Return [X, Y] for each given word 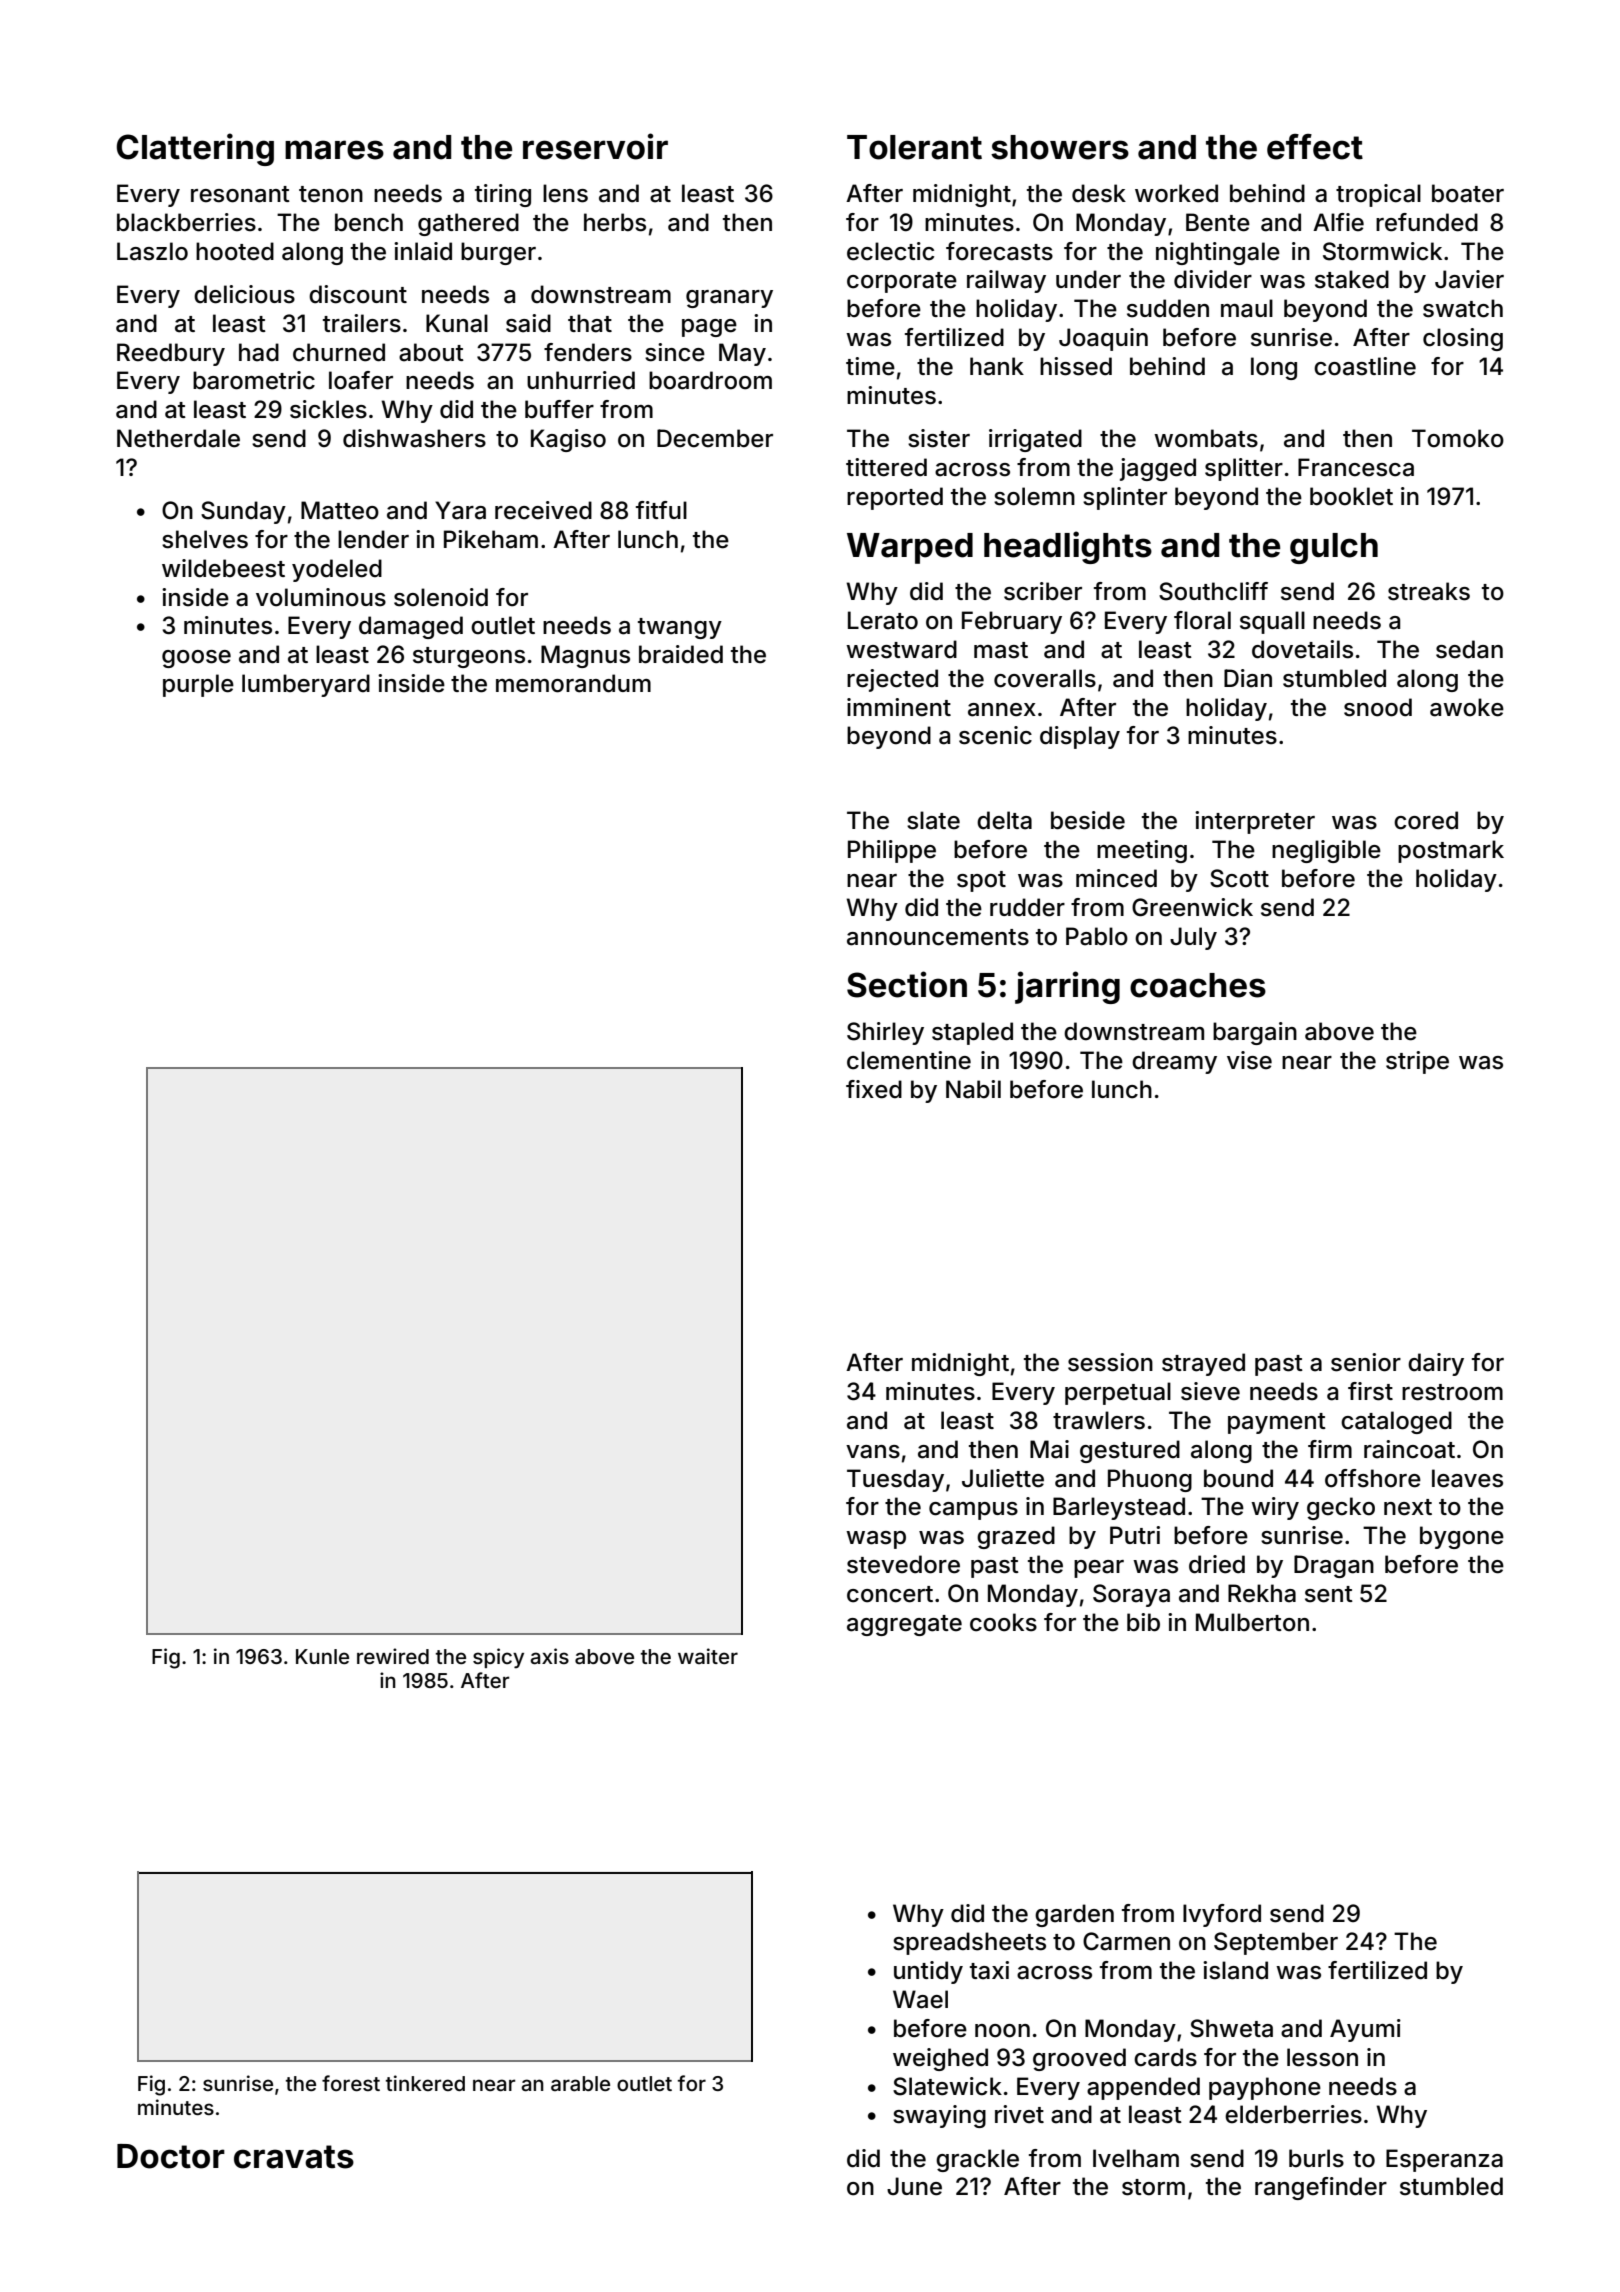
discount [358, 294]
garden [1074, 1915]
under [1088, 279]
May [742, 354]
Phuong [1150, 1480]
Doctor [171, 2156]
